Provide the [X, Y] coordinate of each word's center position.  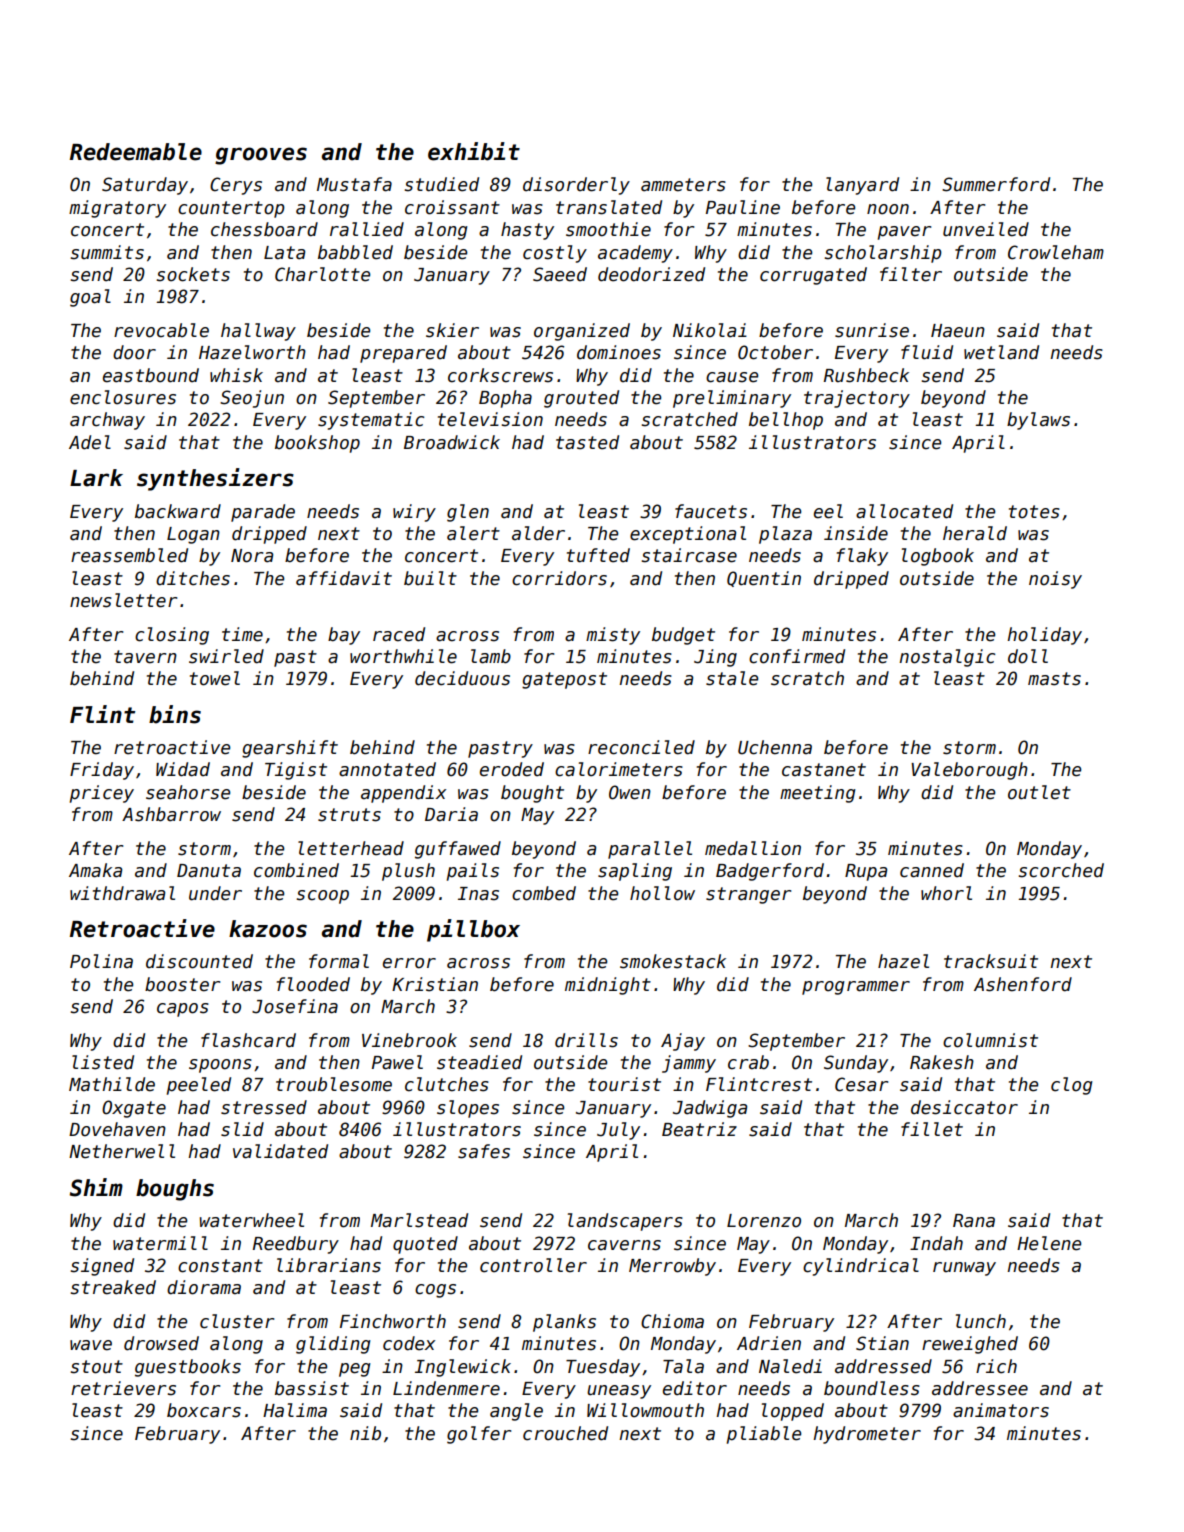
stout [96, 1367]
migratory [117, 209]
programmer [856, 988]
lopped [793, 1412]
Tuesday [603, 1368]
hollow [662, 893]
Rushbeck [866, 375]
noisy [1055, 580]
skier [452, 330]
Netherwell [122, 1151]
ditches [193, 578]
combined [296, 870]
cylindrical [861, 1267]
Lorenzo [764, 1221]
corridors [559, 578]
